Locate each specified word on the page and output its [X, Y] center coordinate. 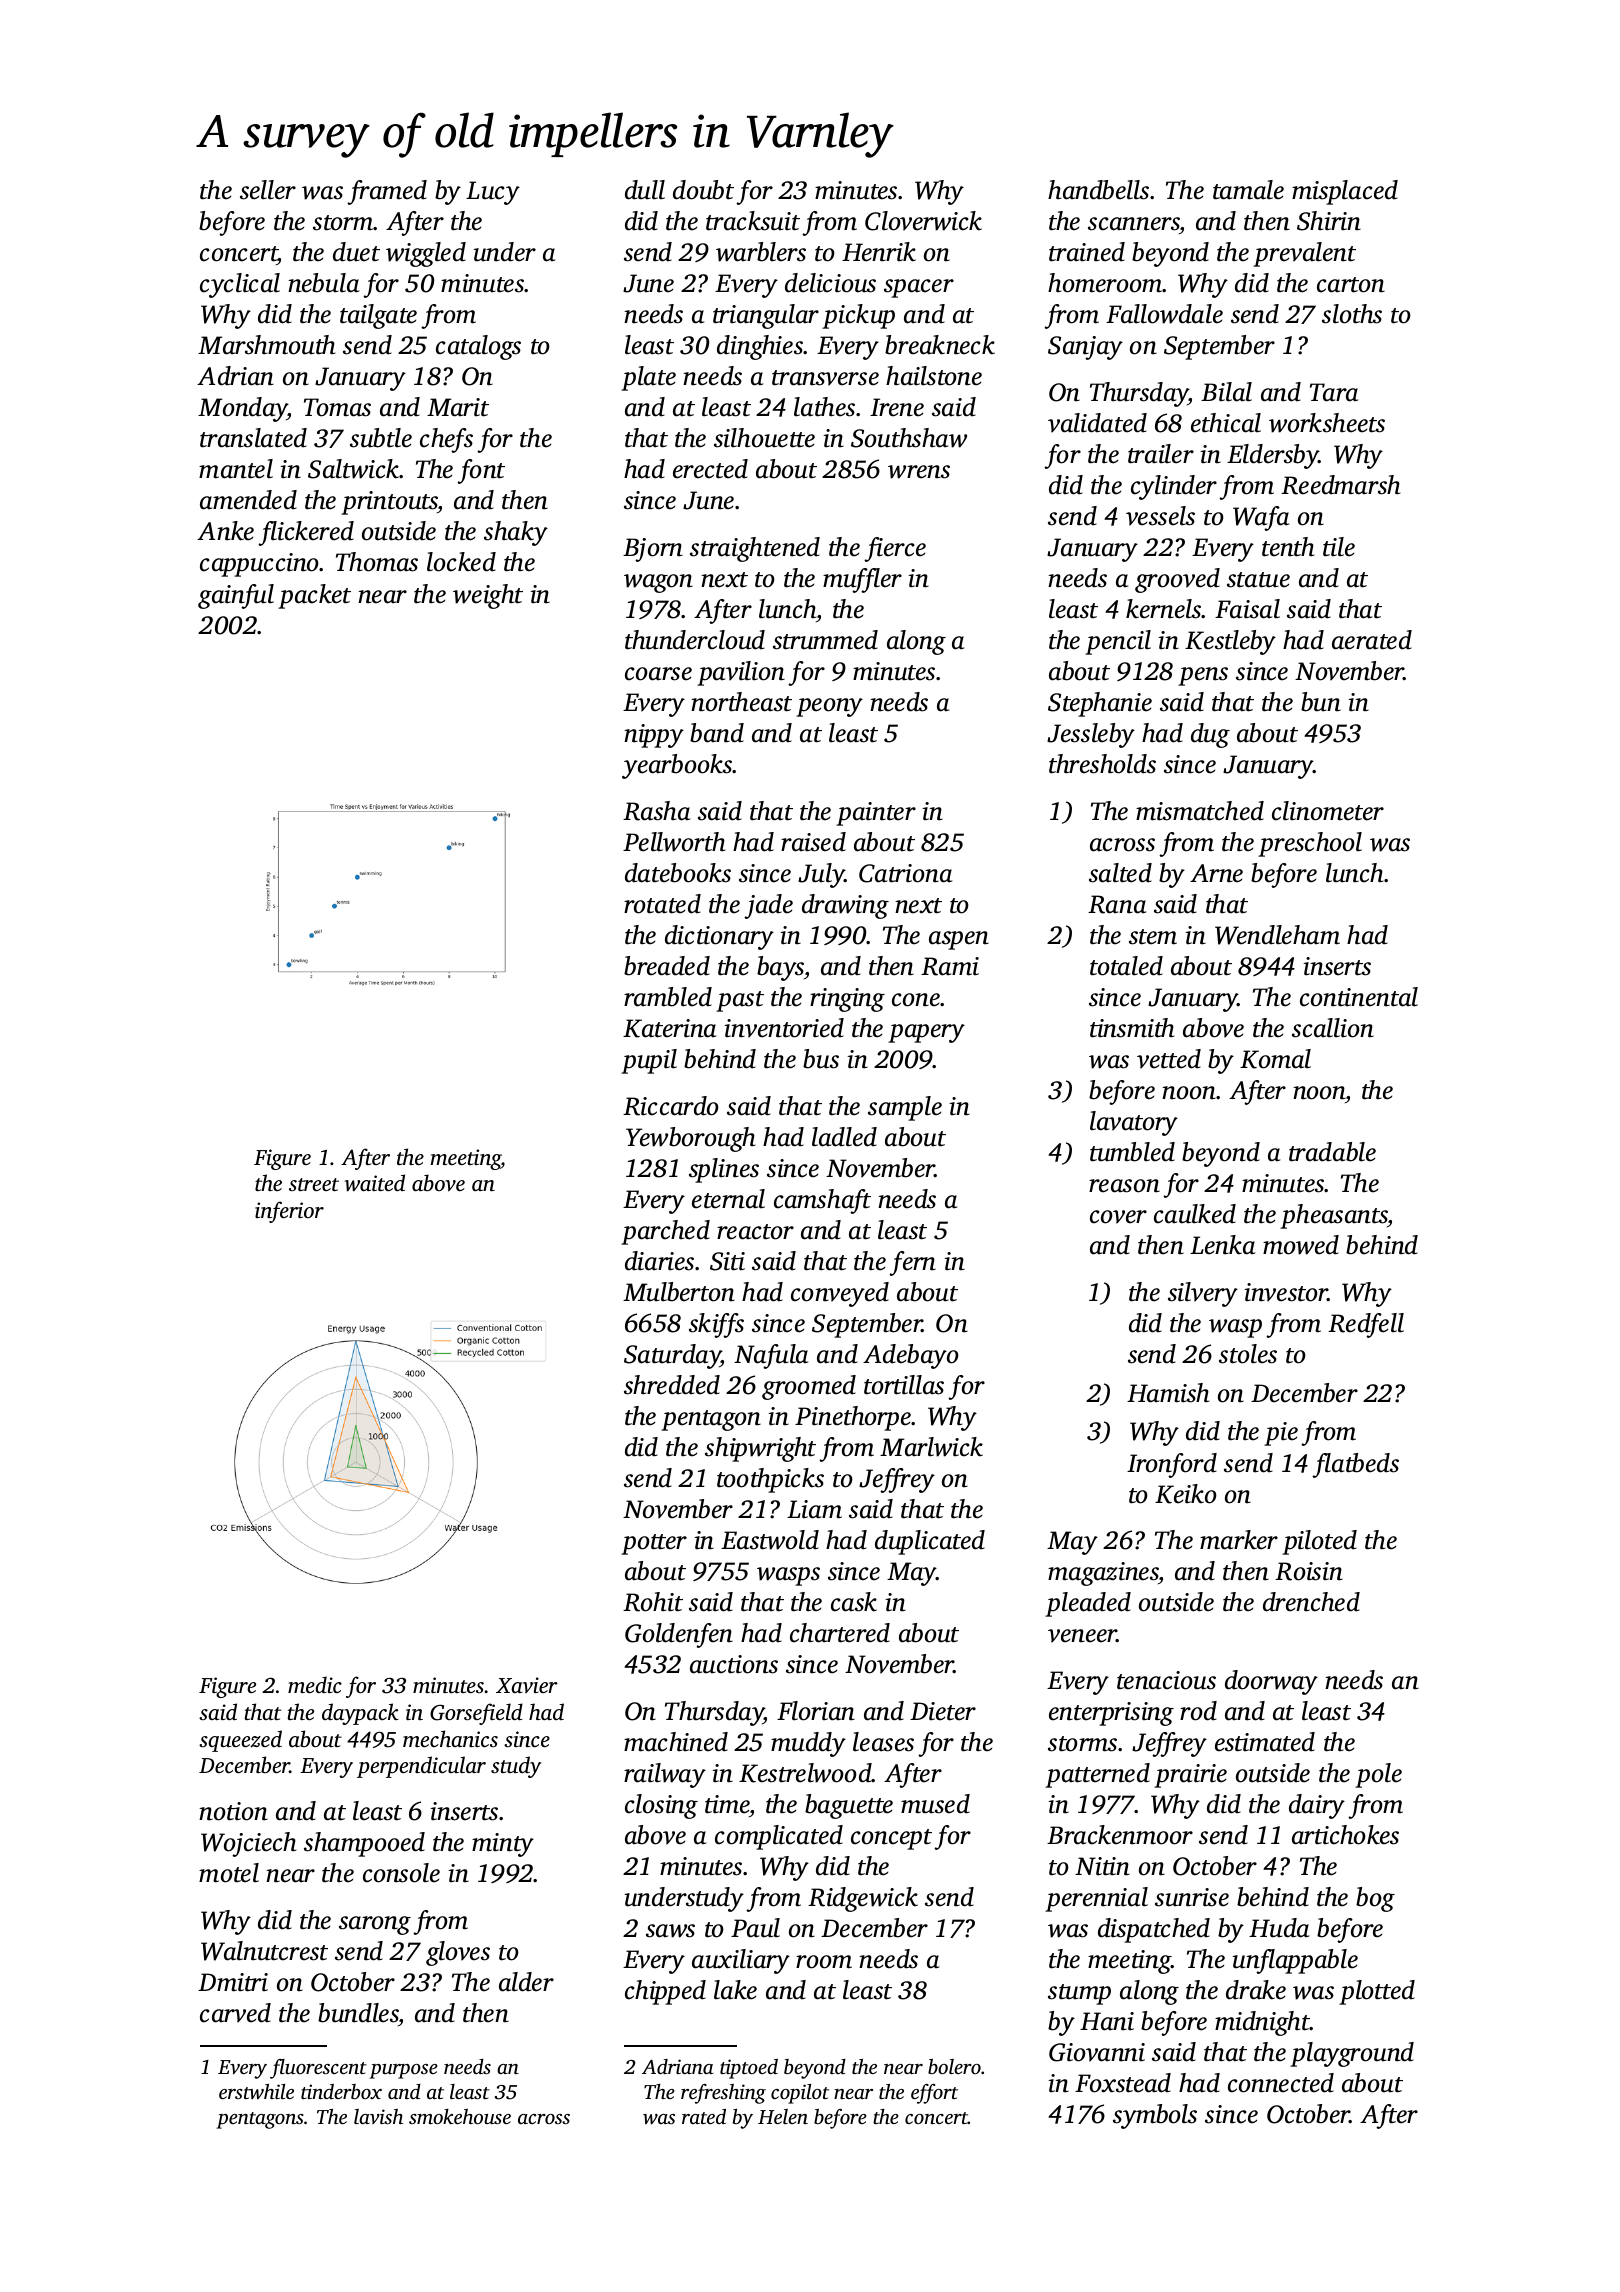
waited [375, 1183]
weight [488, 596]
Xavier [527, 1685]
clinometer [1328, 811]
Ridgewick [863, 1899]
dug [1210, 735]
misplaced [1345, 192]
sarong [375, 1925]
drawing [845, 906]
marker [1239, 1540]
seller [268, 190]
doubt [703, 190]
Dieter [943, 1711]
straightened [755, 549]
